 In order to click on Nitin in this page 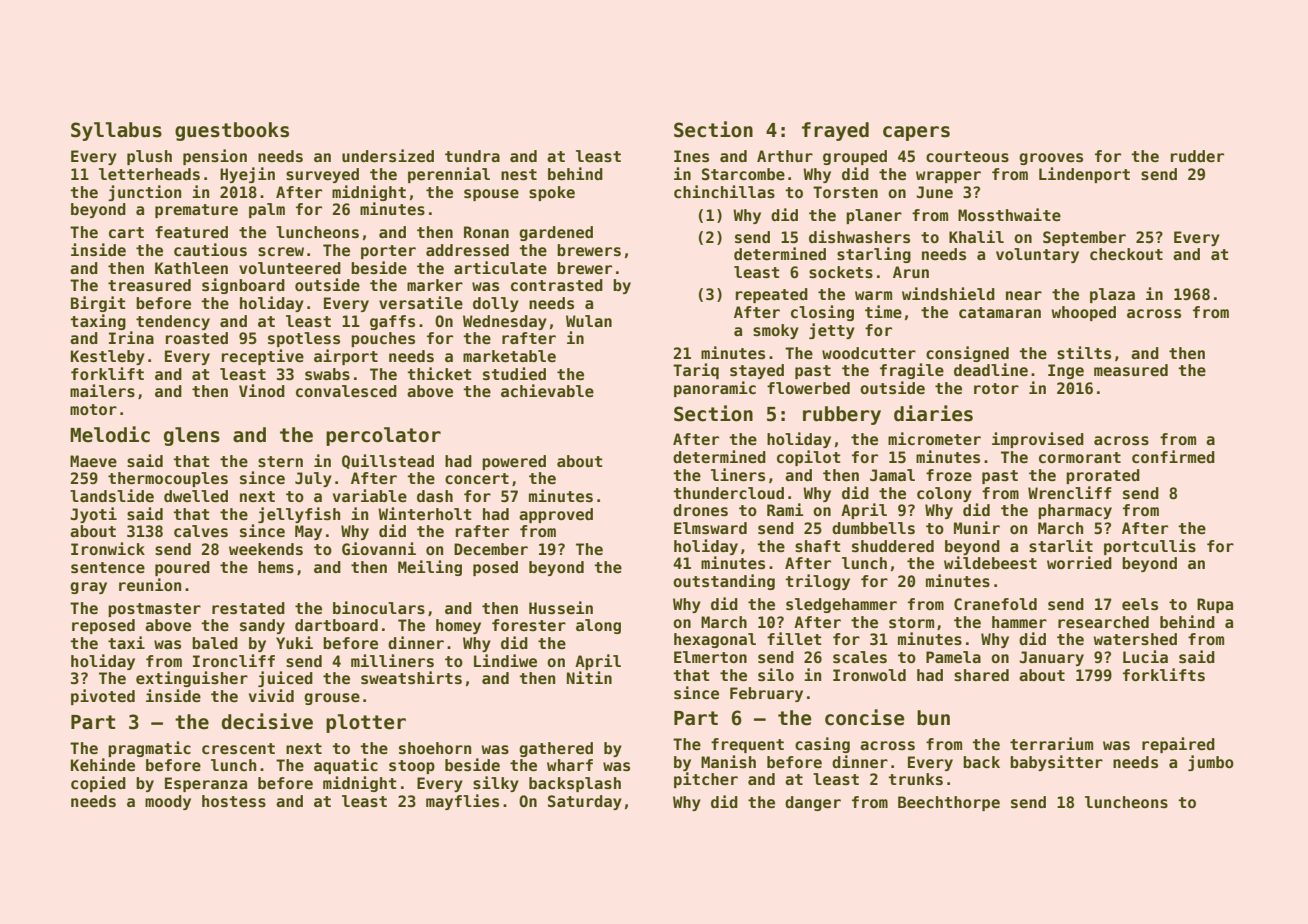, I will do `click(589, 677)`.
